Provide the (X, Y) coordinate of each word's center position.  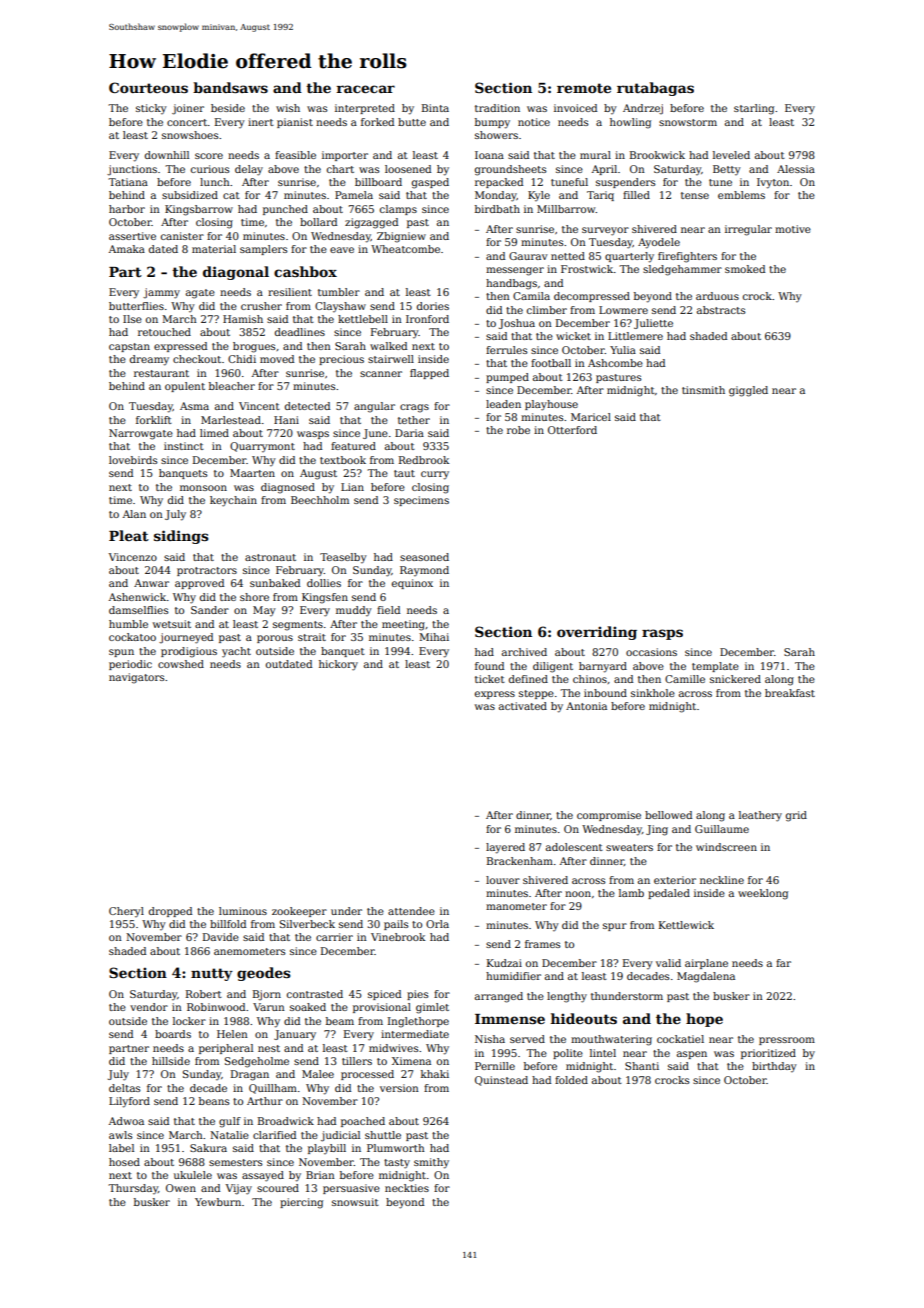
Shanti (642, 1066)
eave (342, 250)
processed (367, 1075)
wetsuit (172, 624)
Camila (531, 296)
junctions (132, 170)
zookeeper (299, 912)
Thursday (133, 1189)
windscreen (726, 847)
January (295, 1035)
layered (505, 848)
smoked (745, 269)
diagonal (236, 273)
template (715, 667)
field (388, 610)
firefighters (687, 257)
